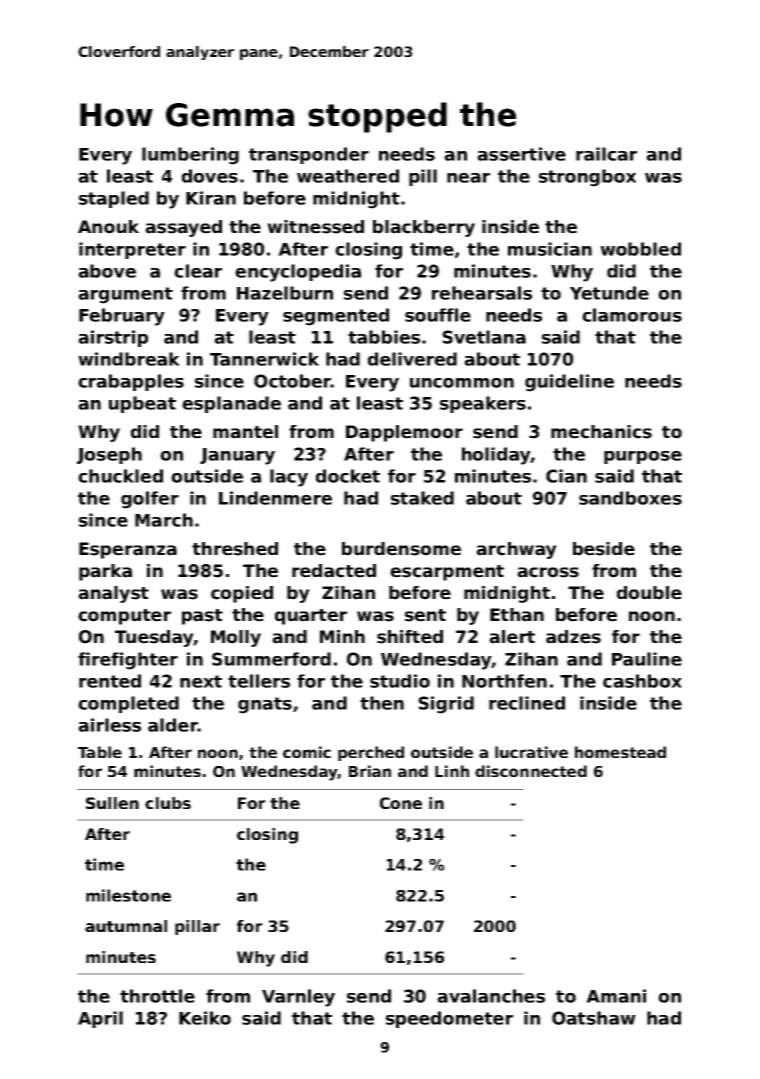 The height and width of the image is (1079, 760). What do you see at coordinates (449, 1019) in the image?
I see `speedometer` at bounding box center [449, 1019].
